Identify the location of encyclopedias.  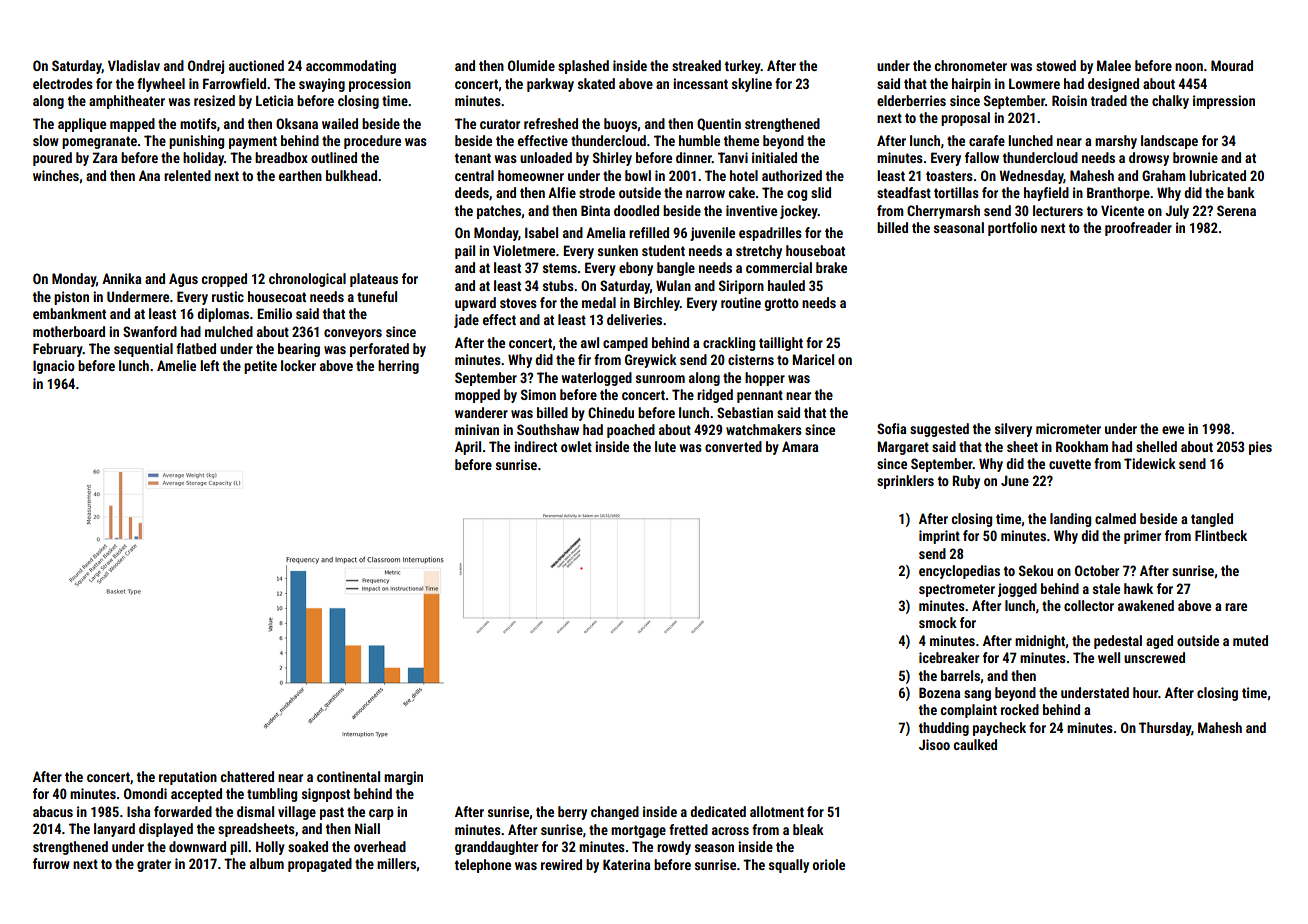
(959, 572).
